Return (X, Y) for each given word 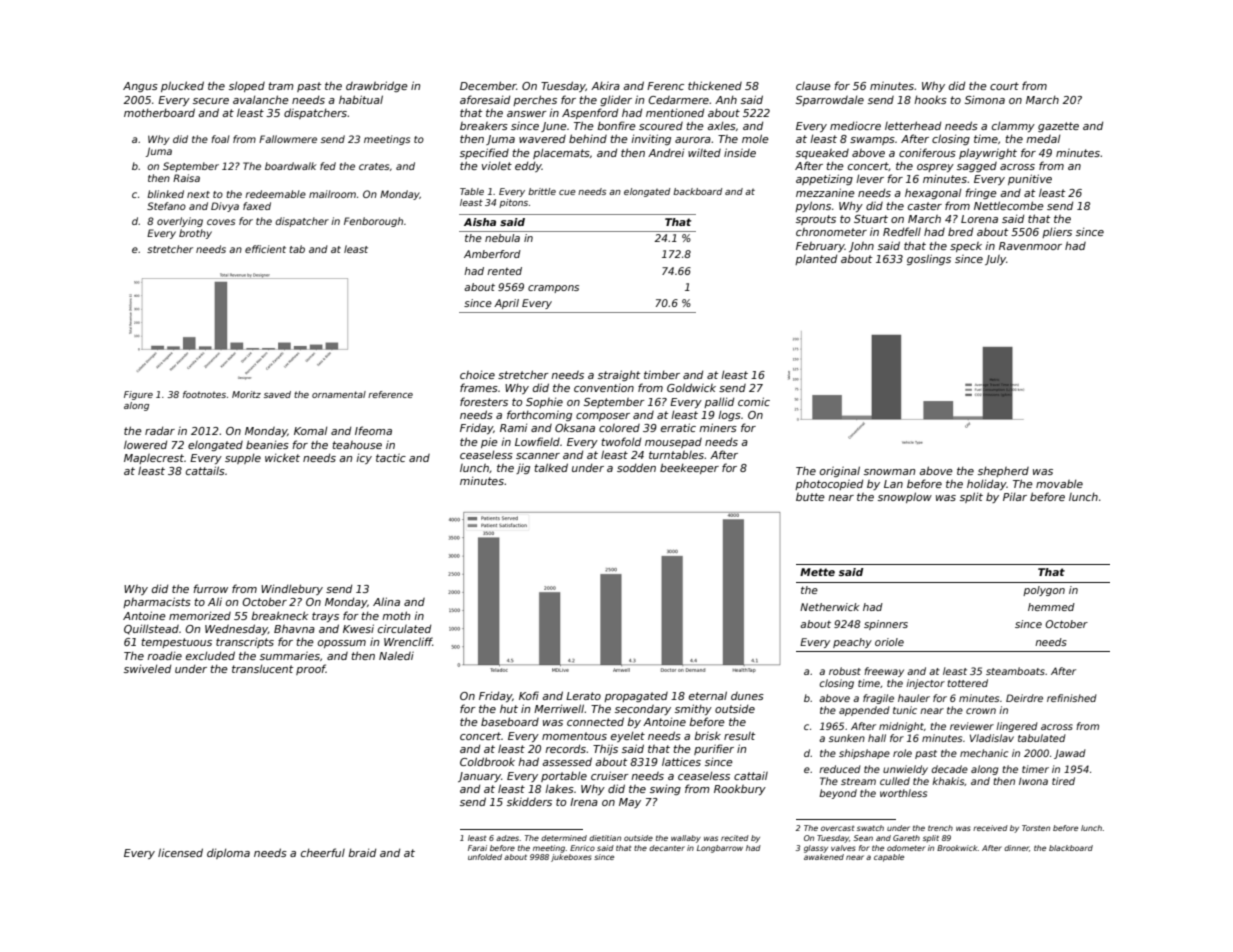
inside (740, 152)
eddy (528, 166)
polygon (1044, 591)
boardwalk (291, 166)
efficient (265, 249)
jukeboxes (571, 858)
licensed (180, 852)
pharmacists (157, 602)
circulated (404, 628)
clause (813, 86)
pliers (1057, 232)
